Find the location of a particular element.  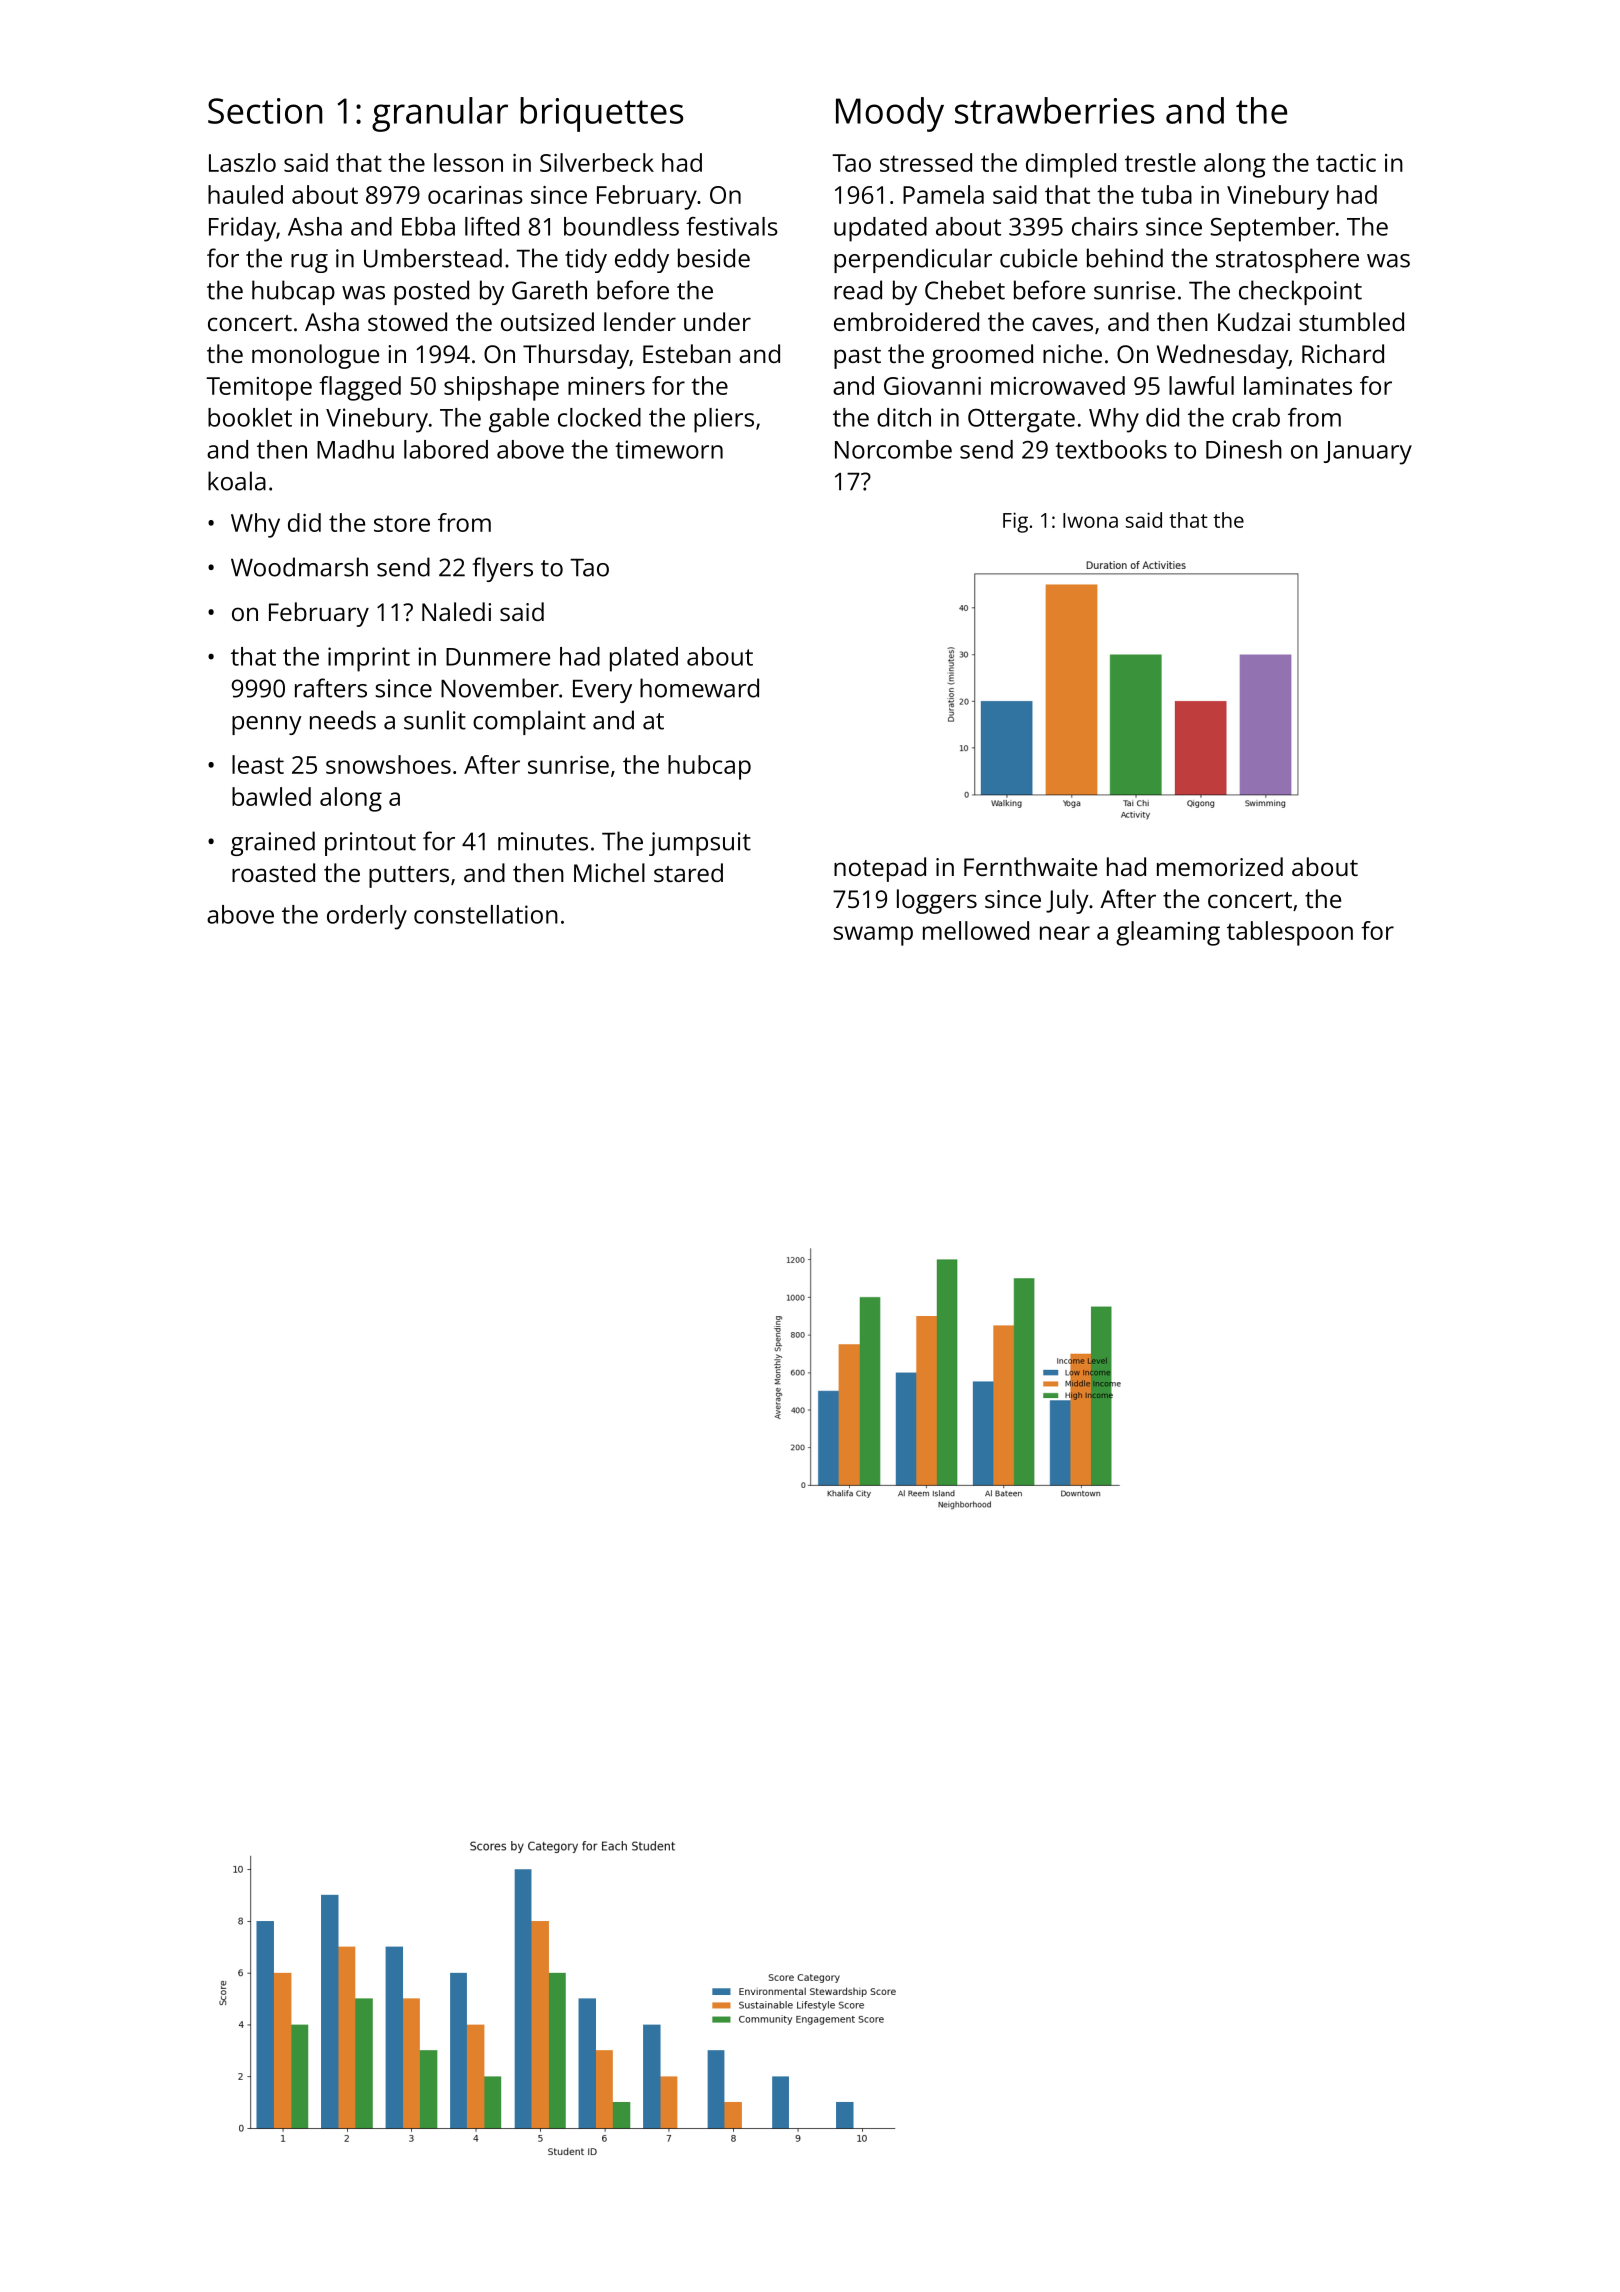

Fig is located at coordinates (1015, 522).
